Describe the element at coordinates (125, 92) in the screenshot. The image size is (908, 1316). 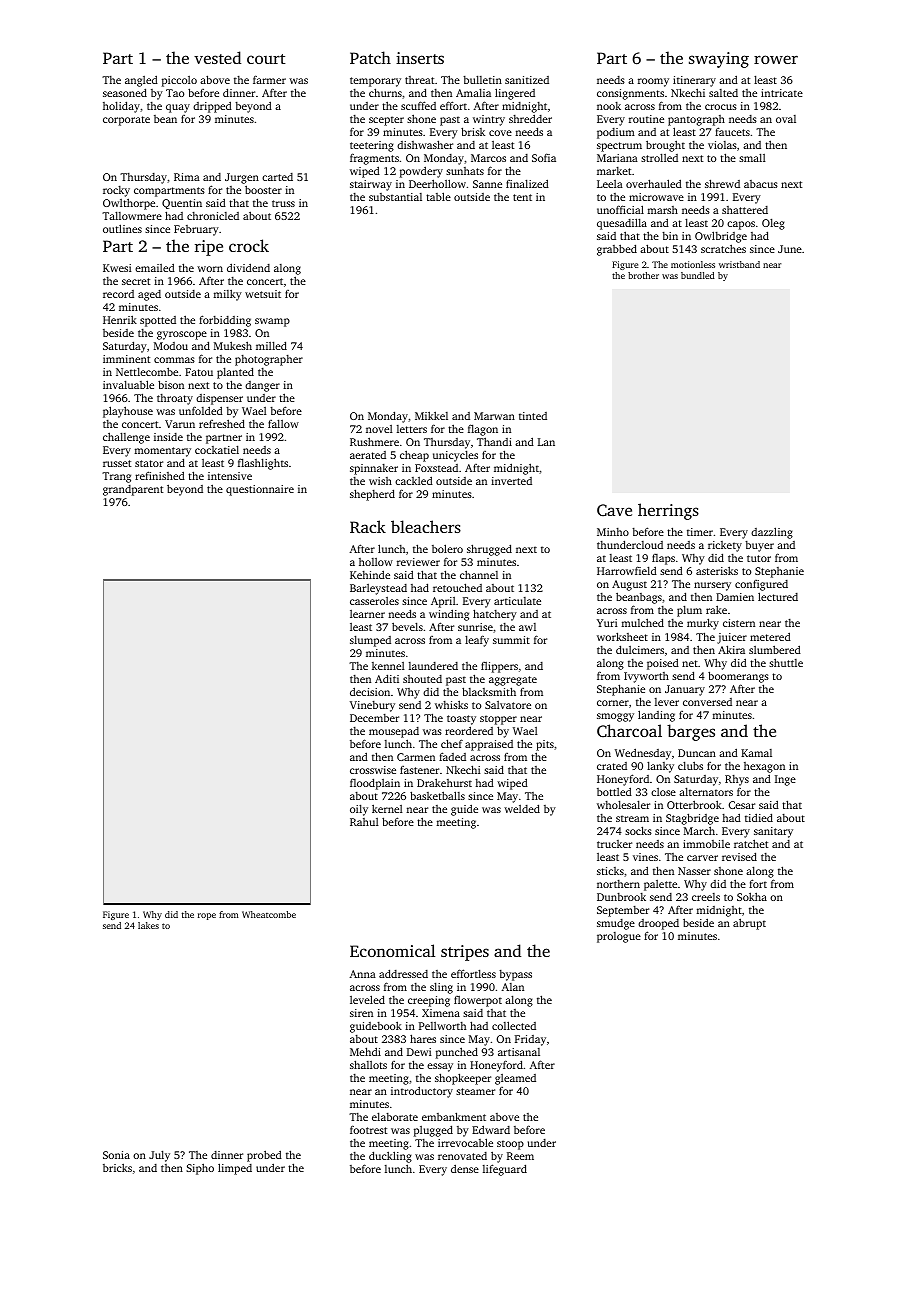
I see `seasoned` at that location.
